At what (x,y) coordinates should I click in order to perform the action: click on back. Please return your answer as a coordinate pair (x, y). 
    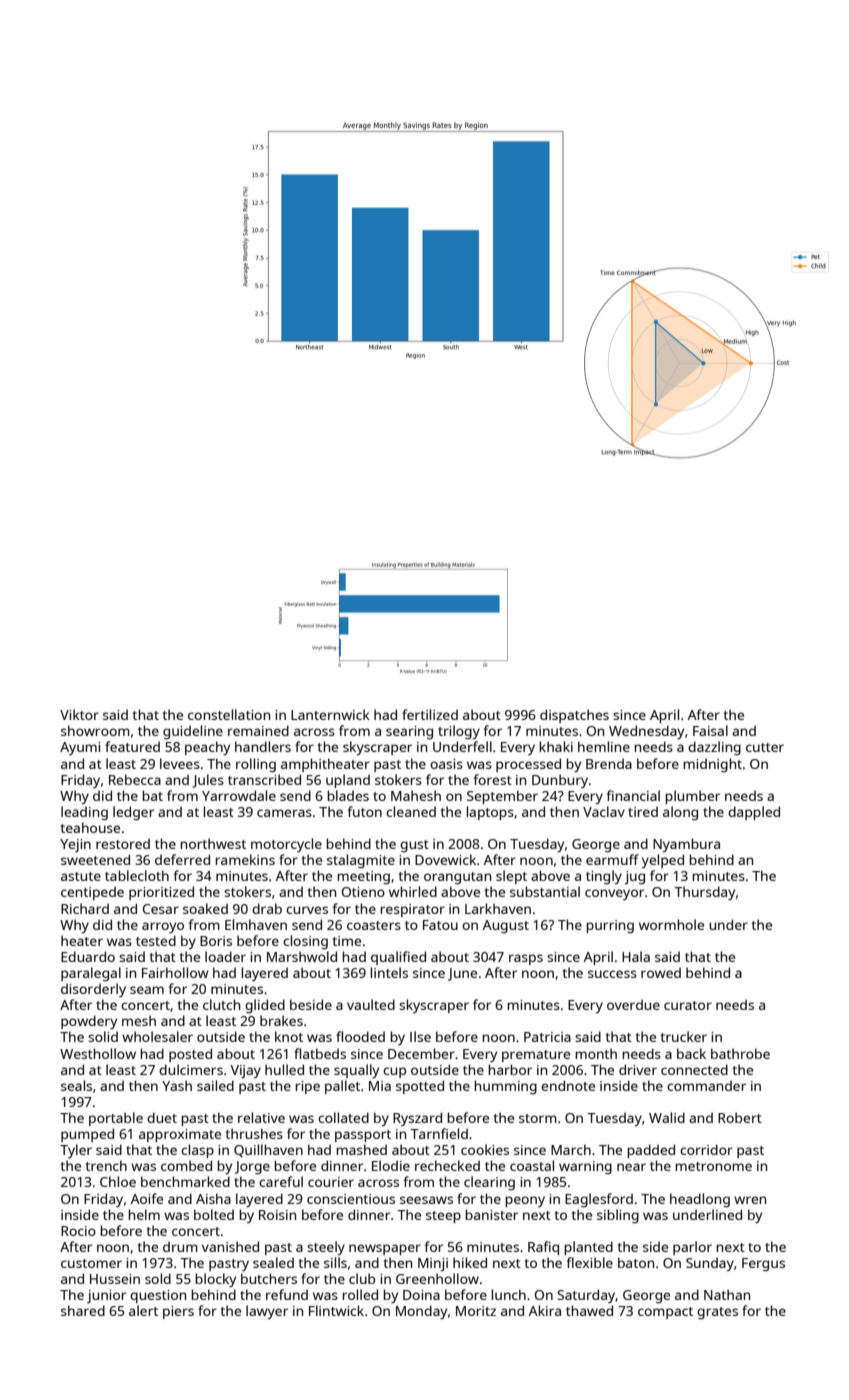
    Looking at the image, I should click on (691, 1053).
